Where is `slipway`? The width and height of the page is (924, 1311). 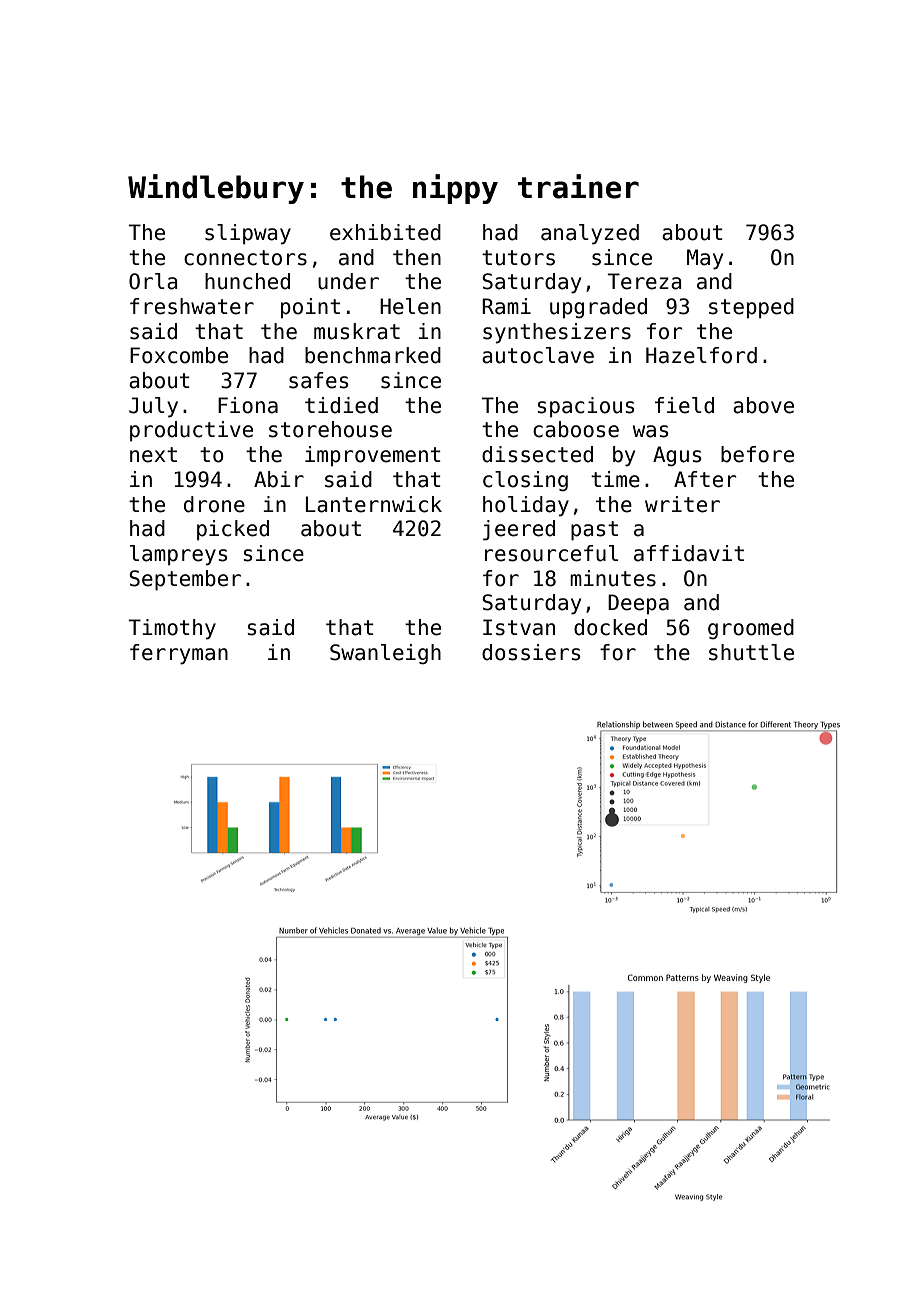
slipway is located at coordinates (248, 234).
